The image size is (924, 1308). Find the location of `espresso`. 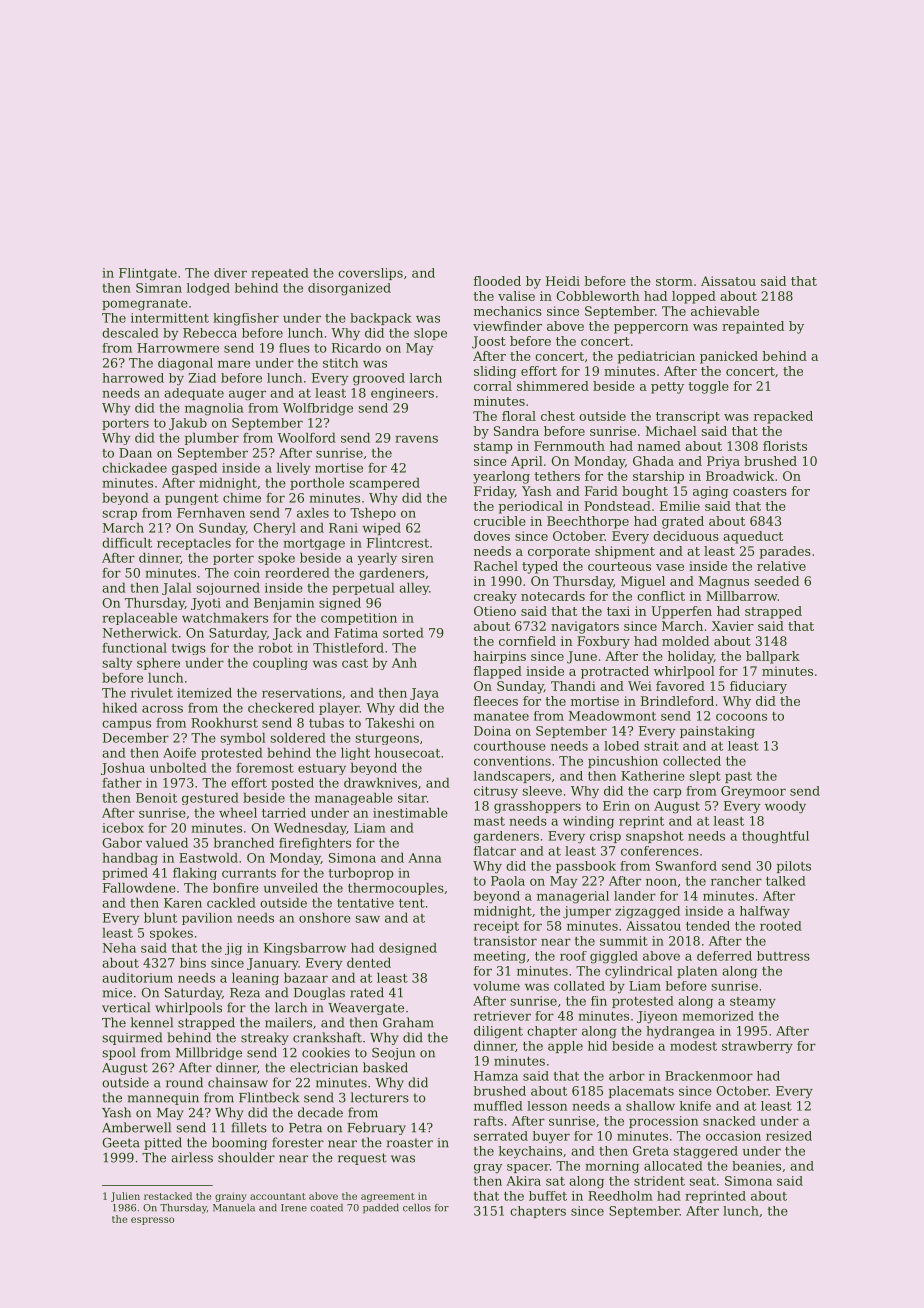

espresso is located at coordinates (152, 1221).
